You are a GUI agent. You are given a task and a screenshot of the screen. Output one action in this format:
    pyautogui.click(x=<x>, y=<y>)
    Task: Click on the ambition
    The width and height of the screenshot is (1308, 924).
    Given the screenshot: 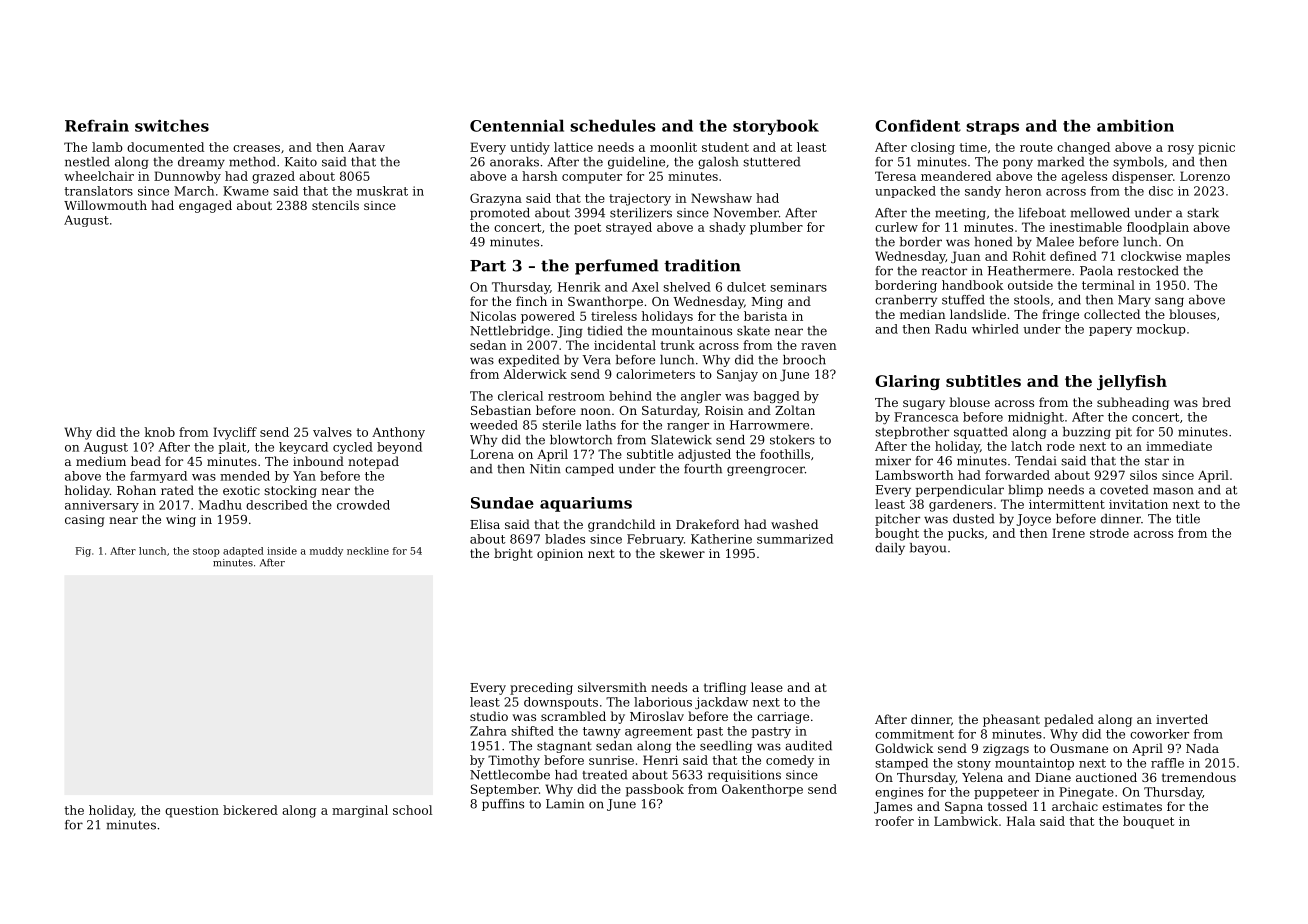 What is the action you would take?
    pyautogui.click(x=1135, y=125)
